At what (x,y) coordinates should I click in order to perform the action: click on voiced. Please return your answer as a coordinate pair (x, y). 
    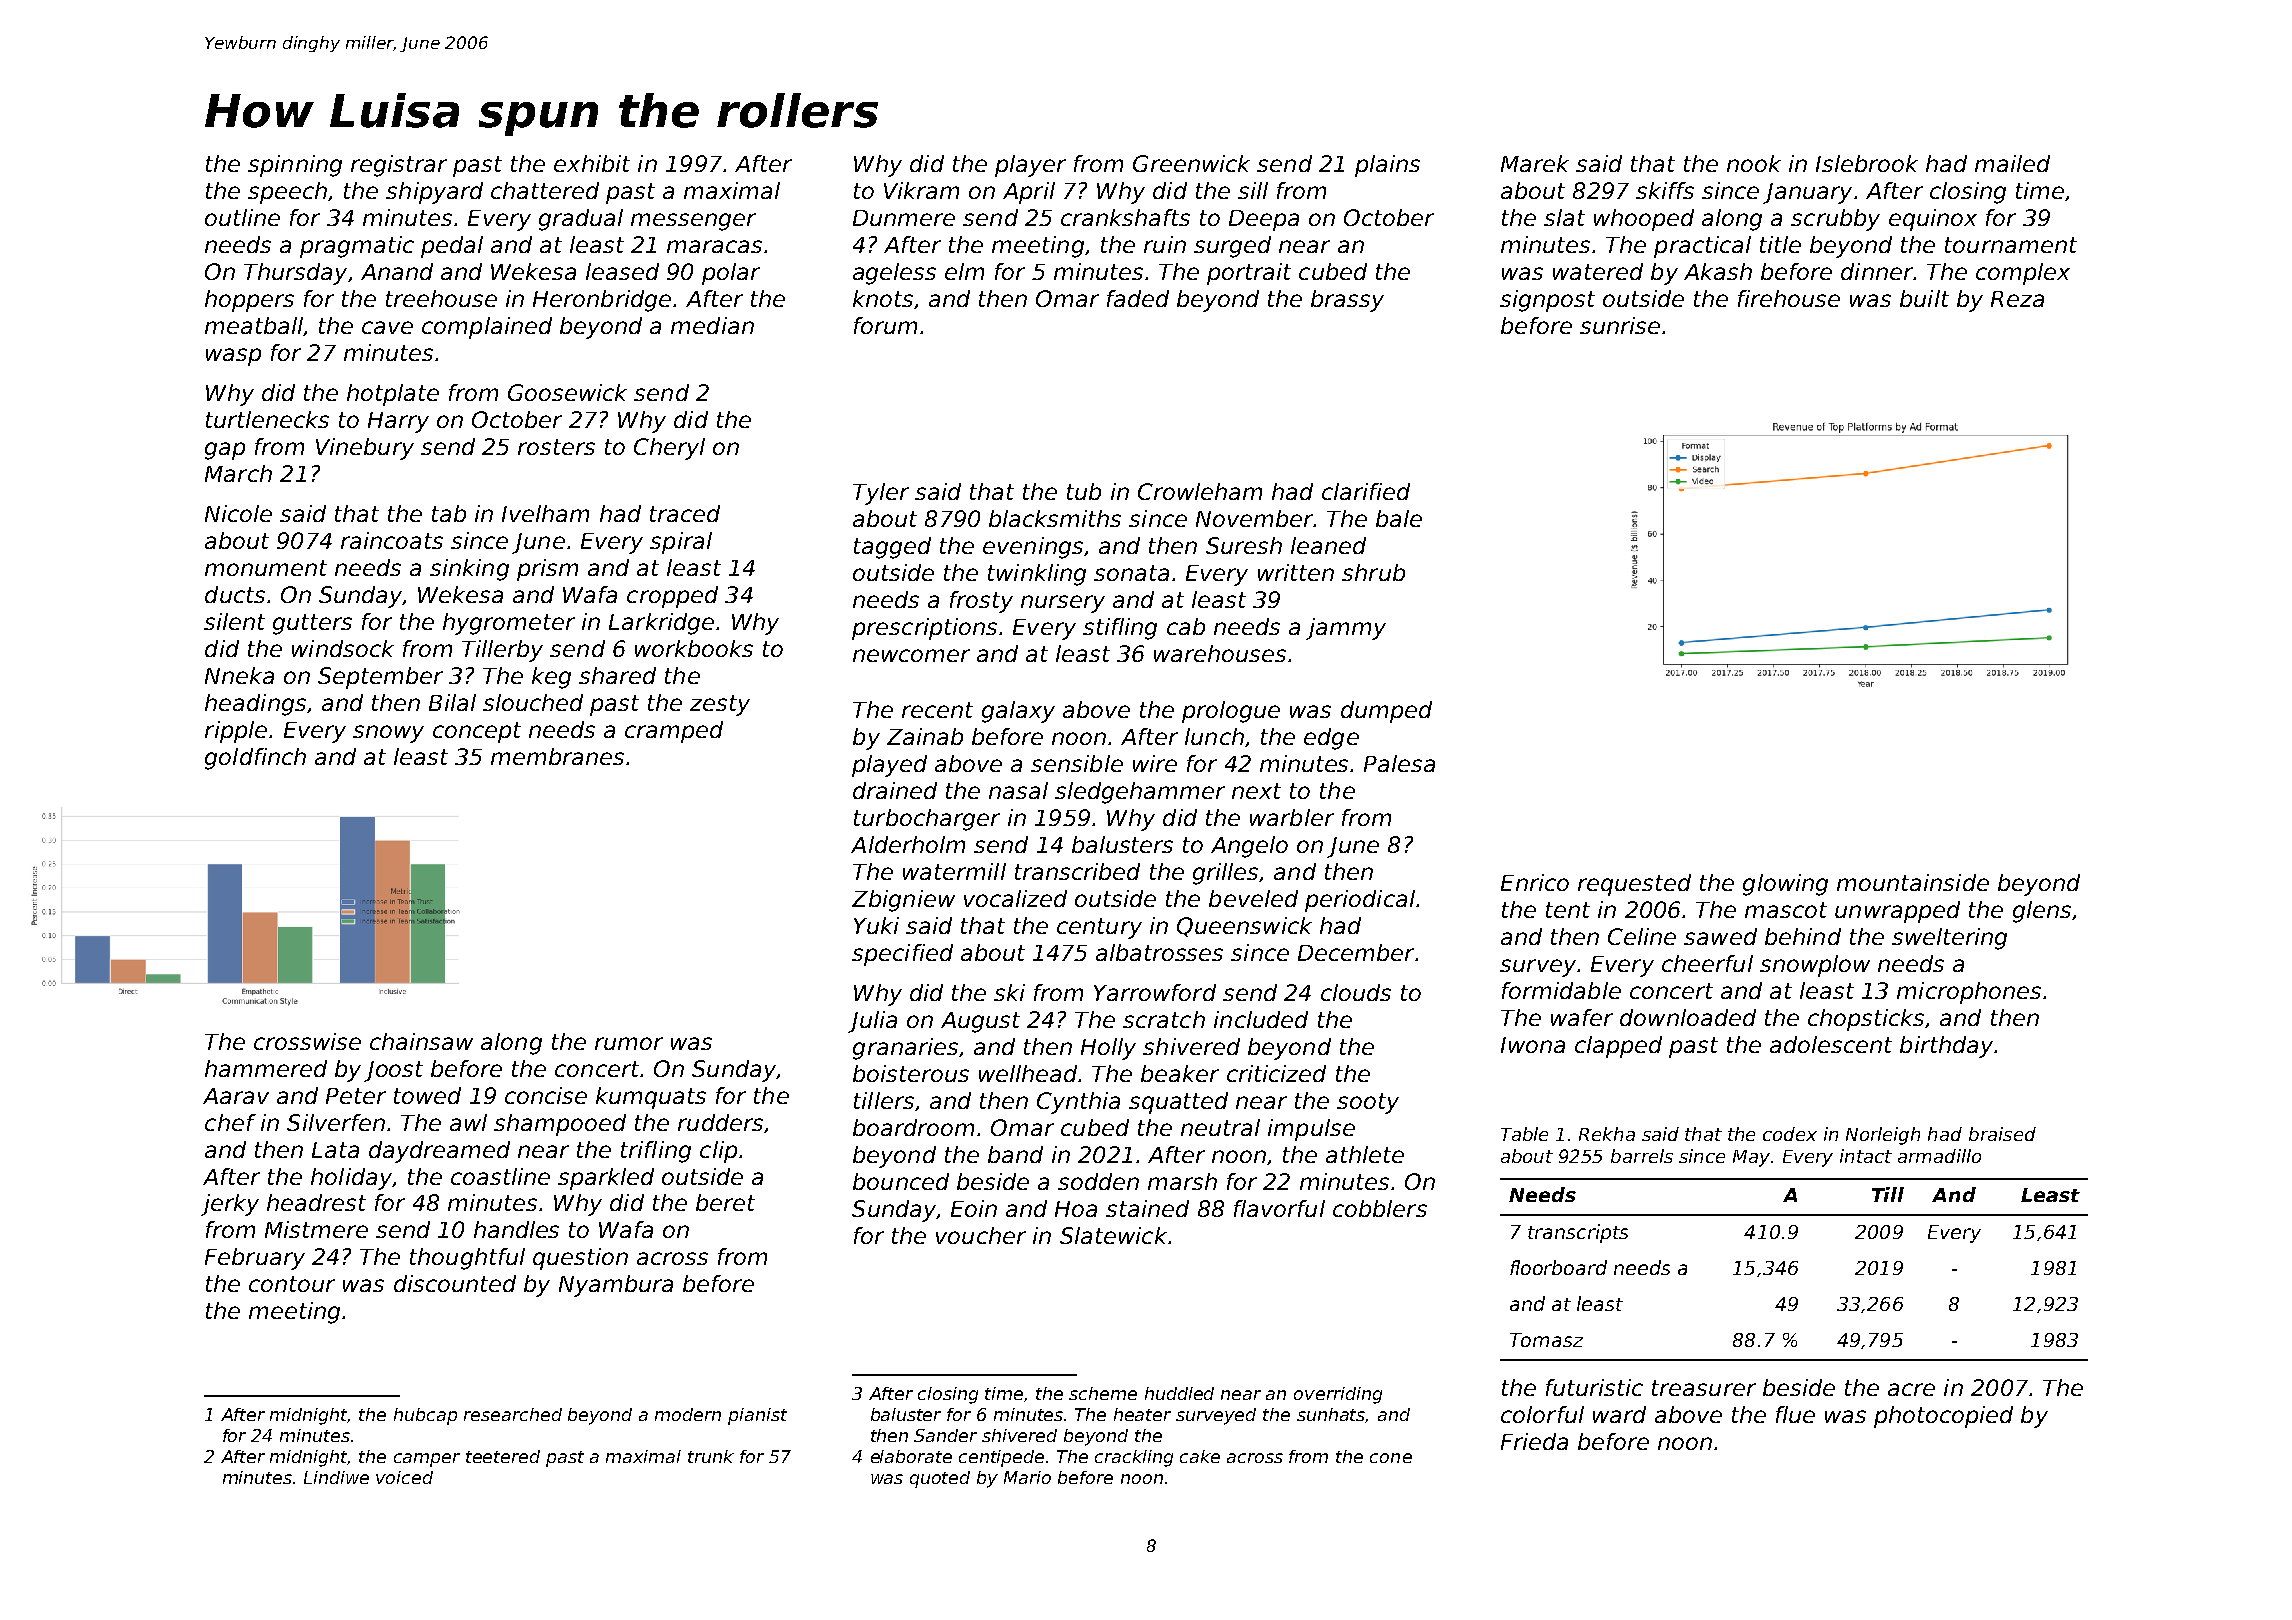
    Looking at the image, I should click on (404, 1477).
